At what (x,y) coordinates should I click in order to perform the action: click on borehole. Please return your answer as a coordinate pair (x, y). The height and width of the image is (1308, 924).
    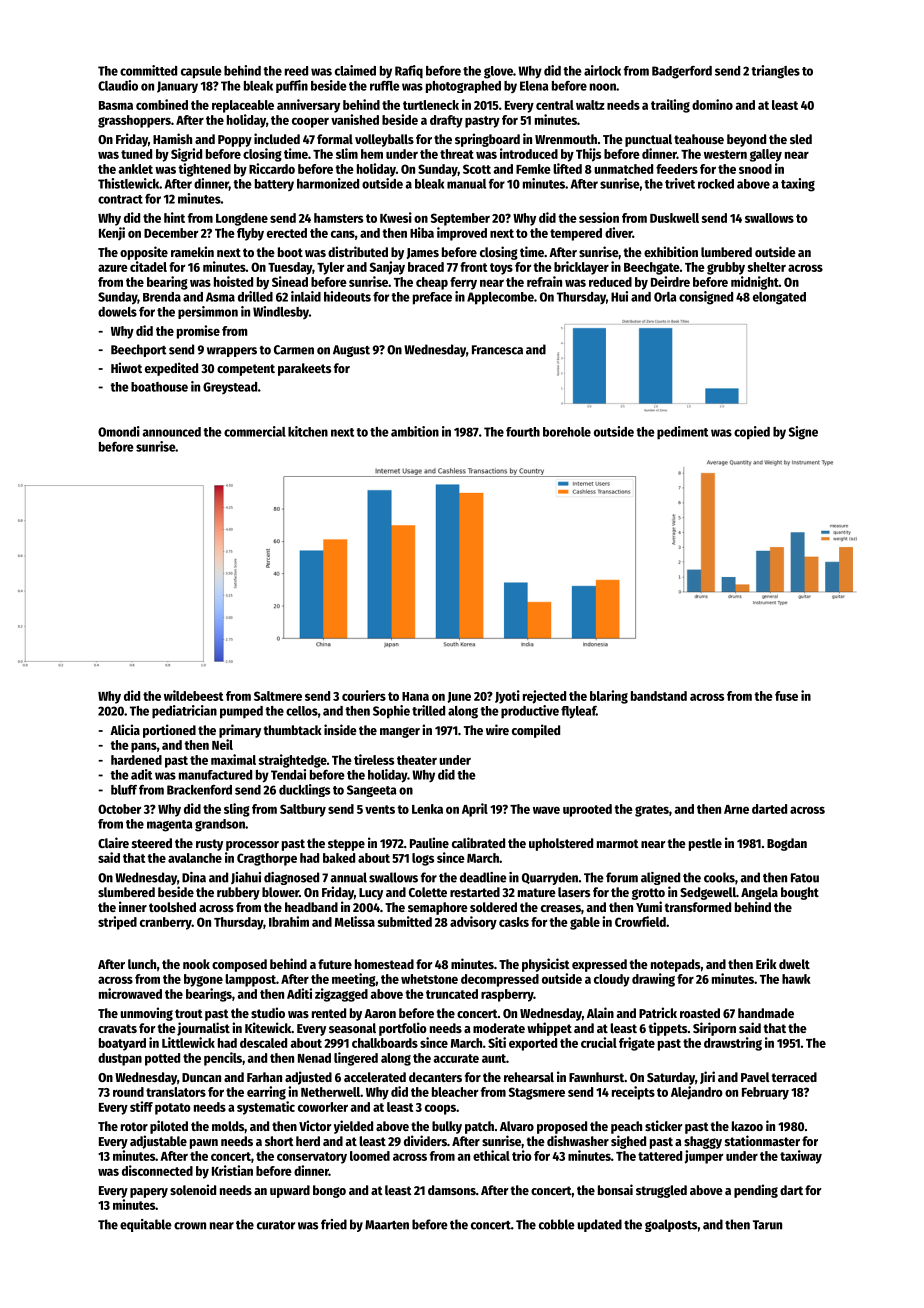
    Looking at the image, I should click on (567, 432).
